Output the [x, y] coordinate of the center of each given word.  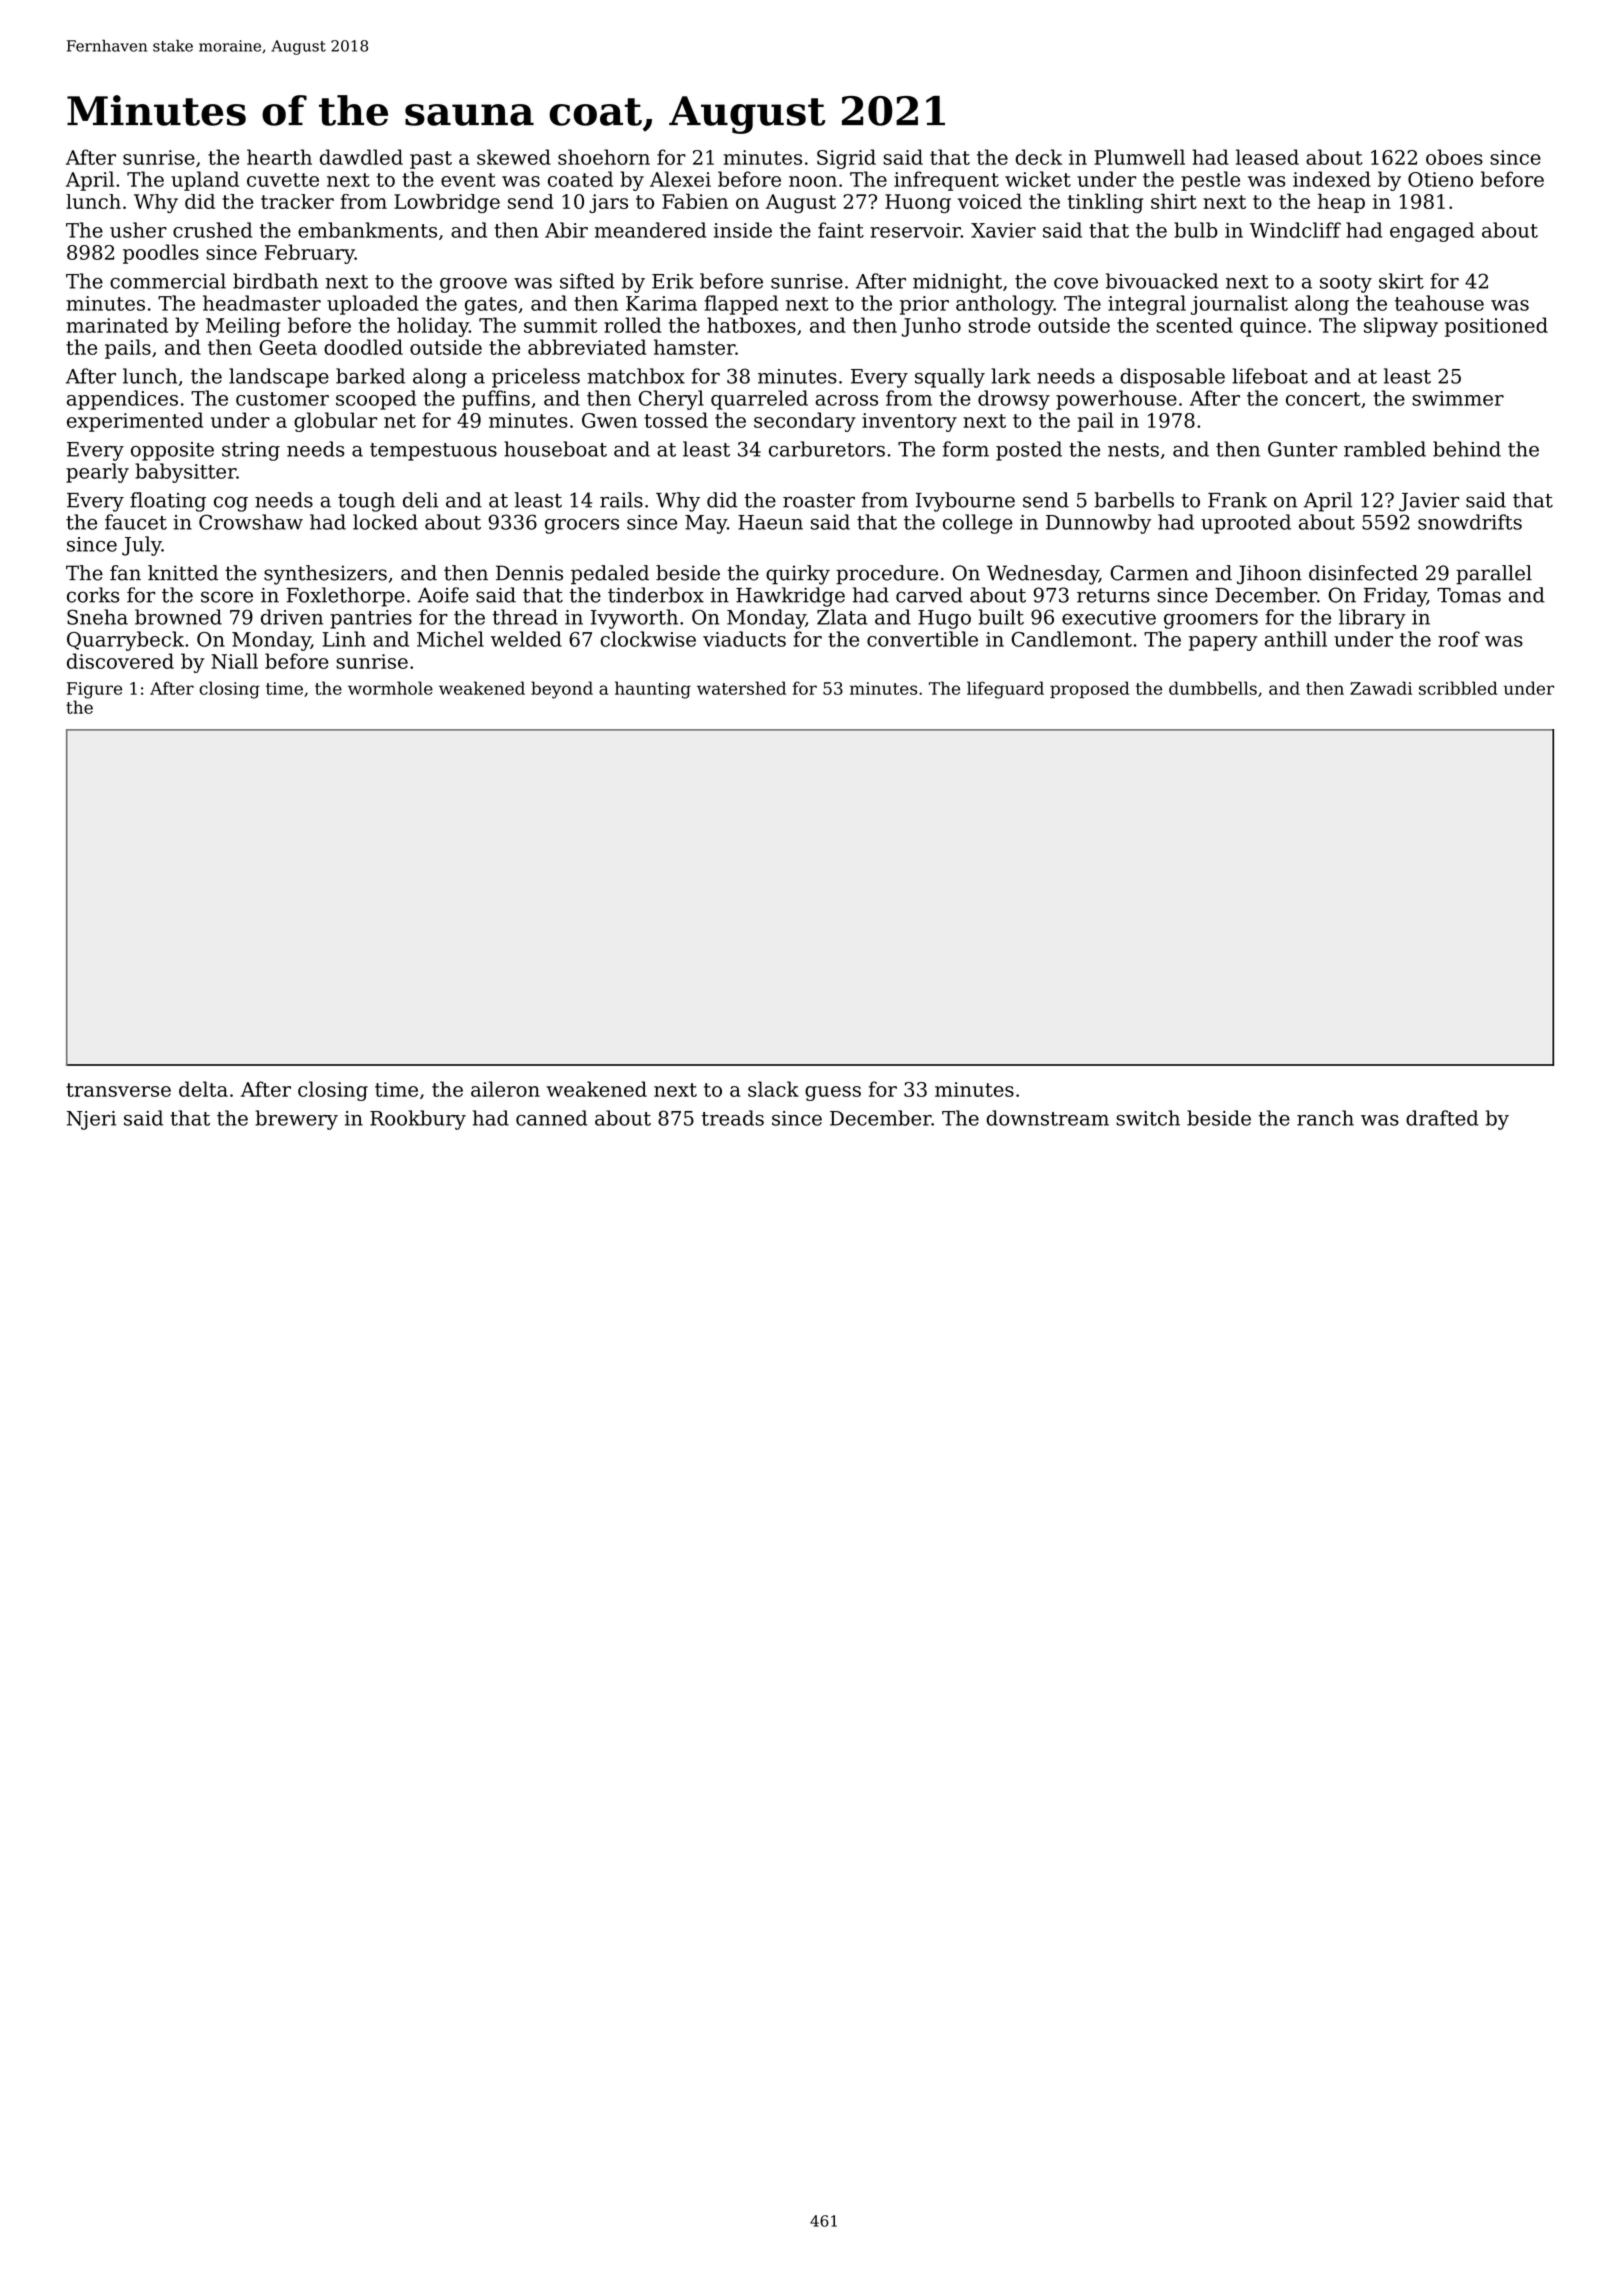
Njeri [91, 1120]
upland [205, 181]
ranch [1325, 1118]
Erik [673, 281]
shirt [1174, 201]
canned [551, 1118]
